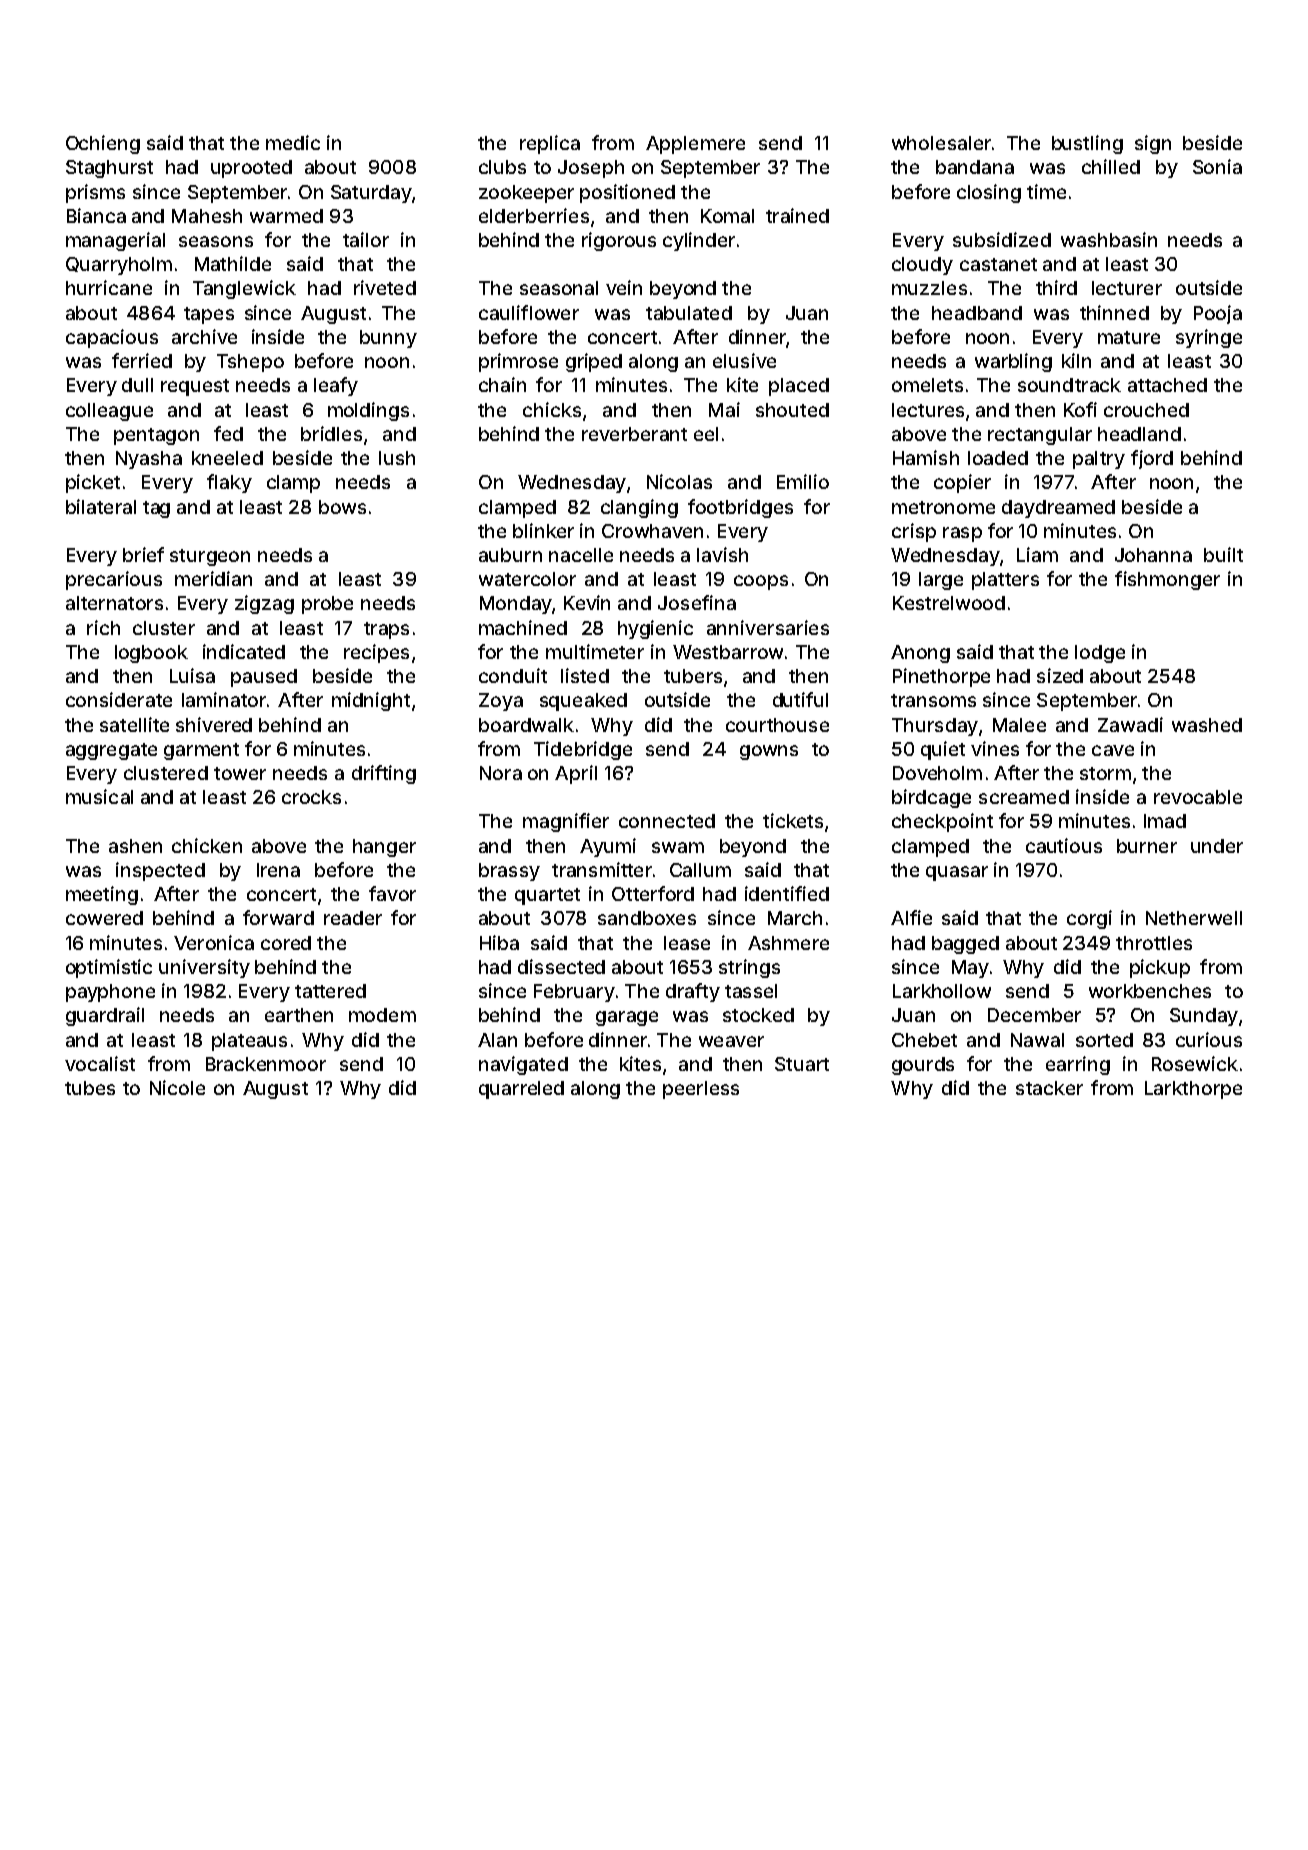  Describe the element at coordinates (523, 627) in the image. I see `machined` at that location.
